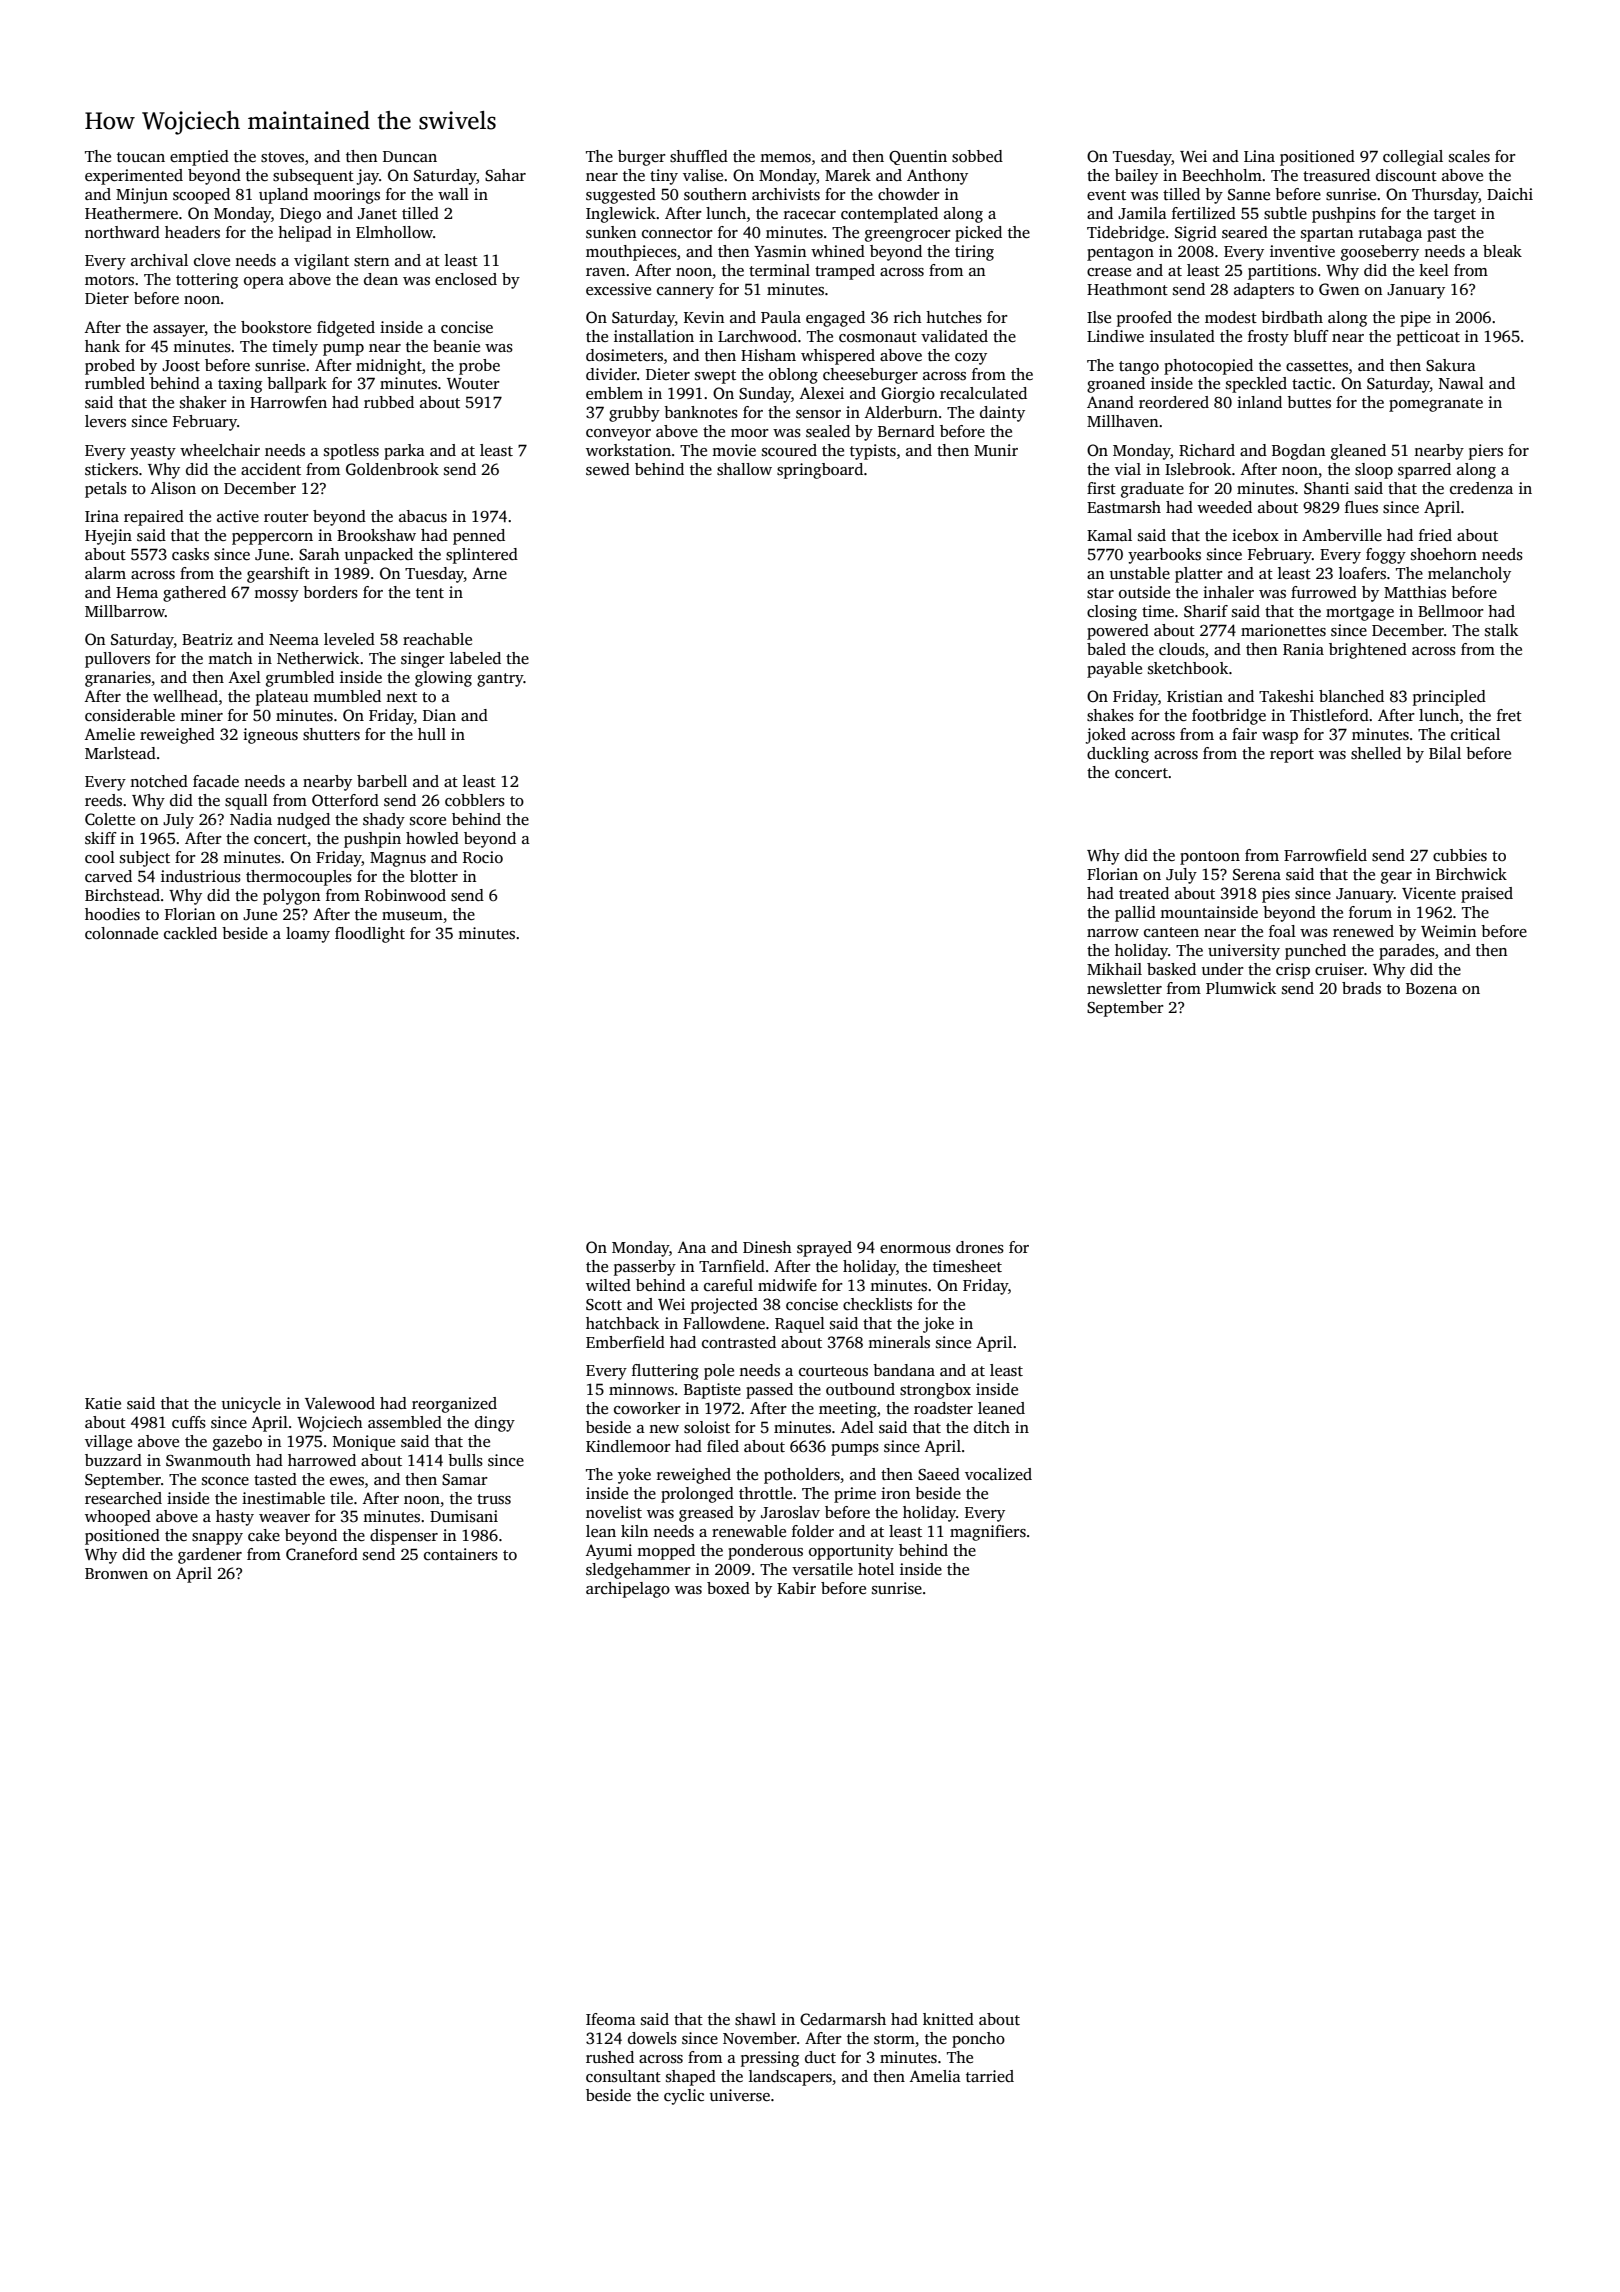 The width and height of the screenshot is (1620, 2292). What do you see at coordinates (684, 2097) in the screenshot?
I see `cyclic` at bounding box center [684, 2097].
